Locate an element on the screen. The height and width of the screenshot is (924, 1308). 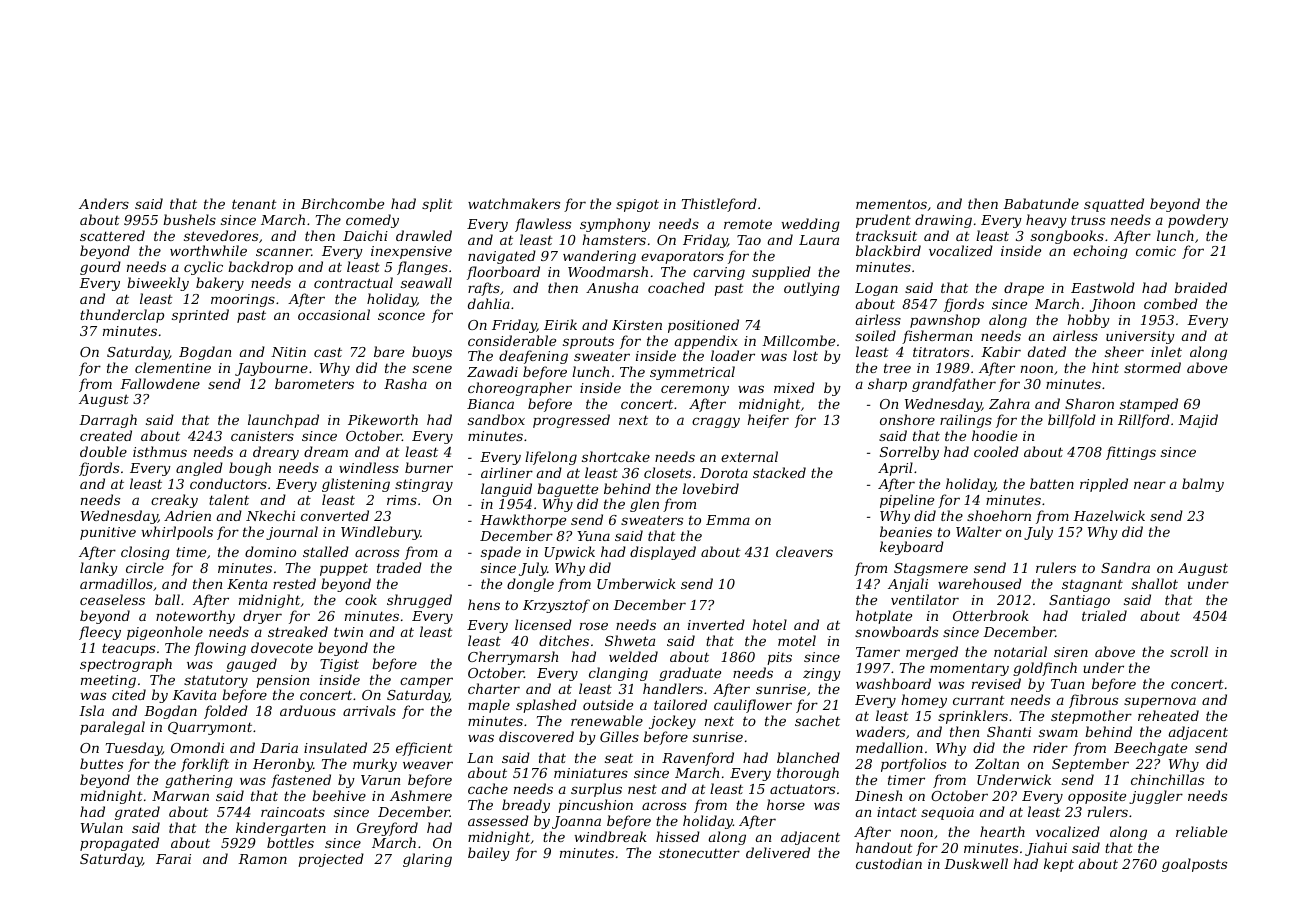
Majid is located at coordinates (1198, 421).
